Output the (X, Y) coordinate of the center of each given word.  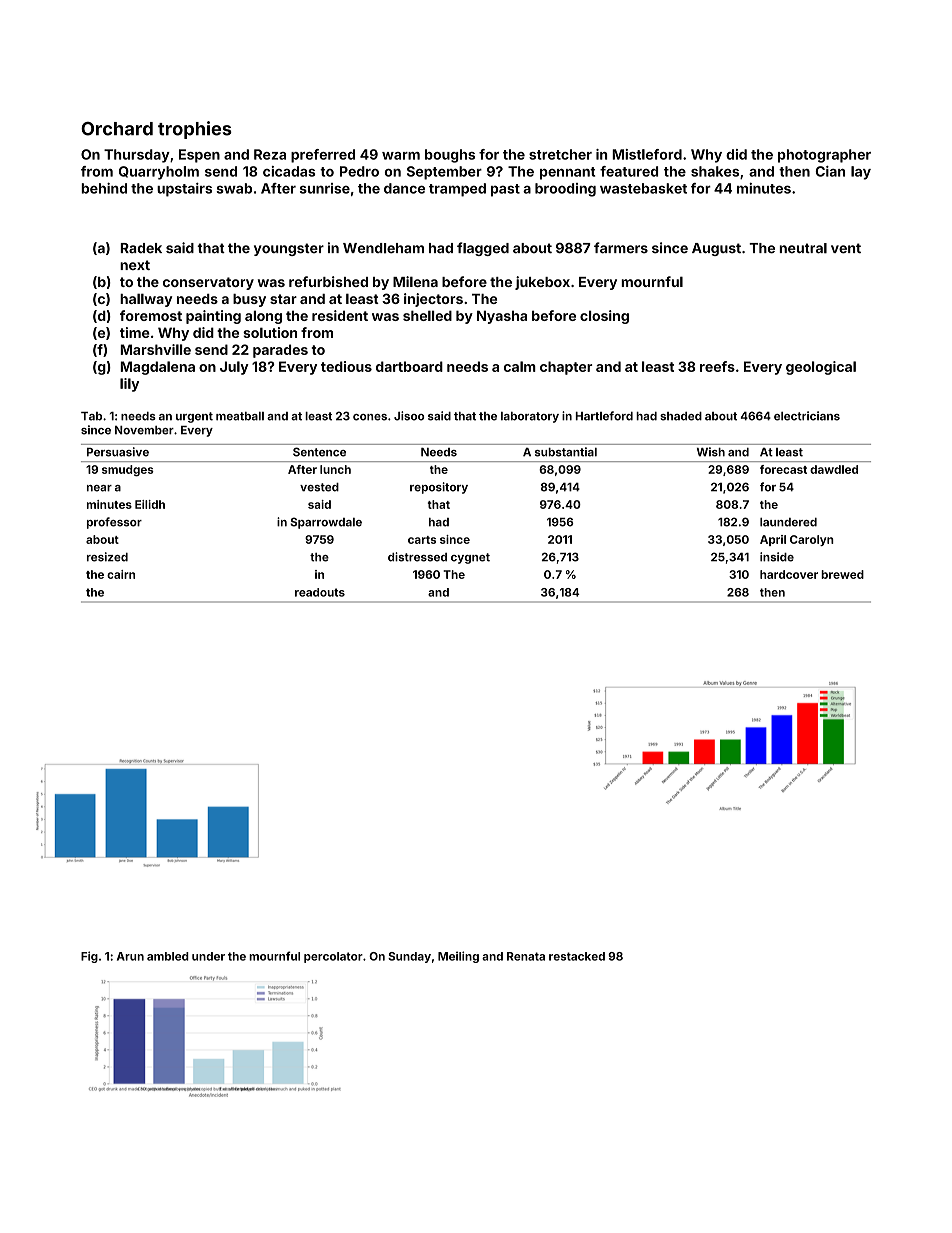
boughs (450, 156)
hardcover (789, 574)
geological (821, 368)
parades (280, 351)
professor (114, 523)
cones (370, 417)
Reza (270, 154)
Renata (526, 956)
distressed (417, 557)
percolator (333, 957)
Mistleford (647, 154)
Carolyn (812, 540)
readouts (320, 592)
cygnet (470, 558)
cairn (121, 574)
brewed (842, 574)
